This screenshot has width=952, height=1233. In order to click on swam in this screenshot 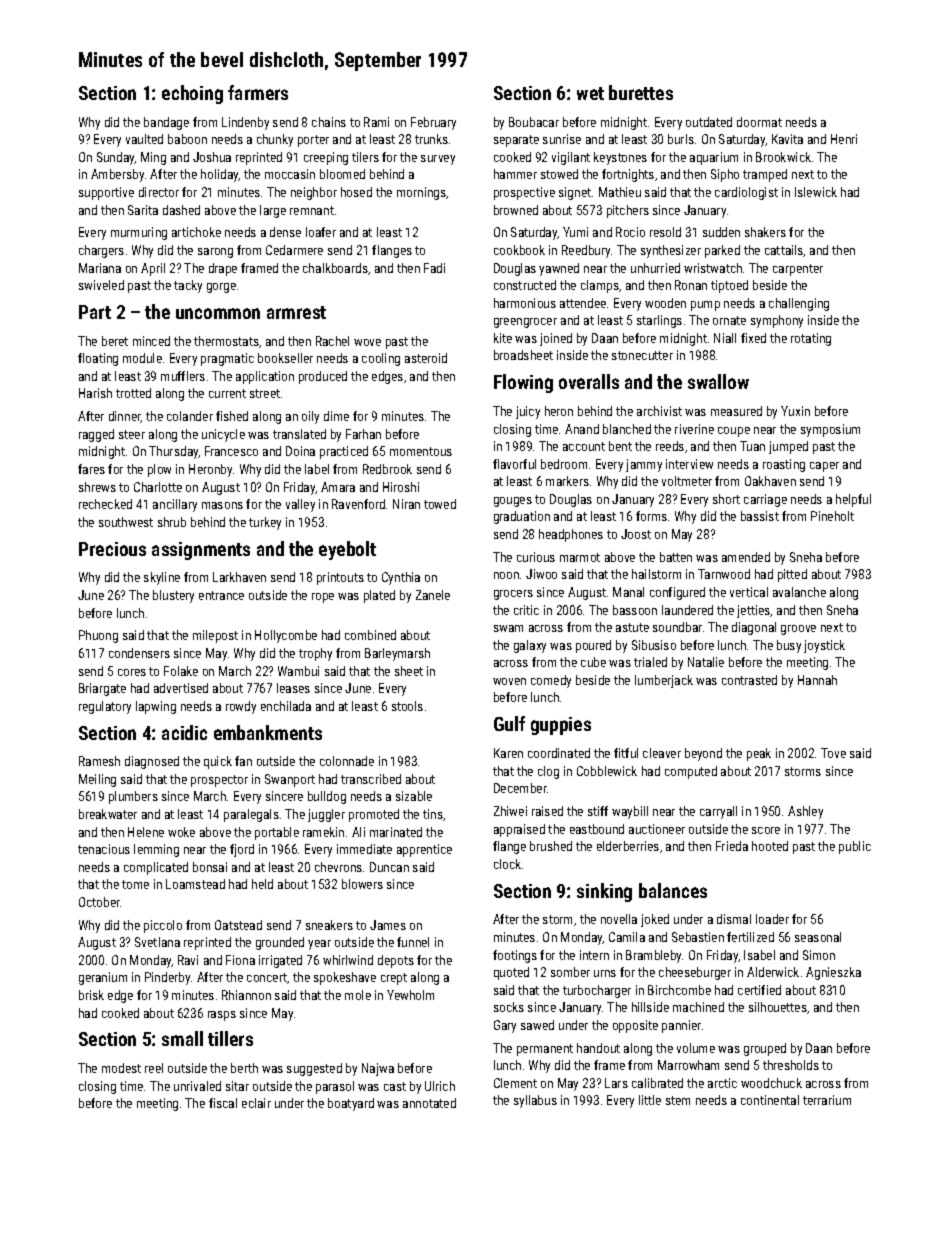, I will do `click(508, 628)`.
